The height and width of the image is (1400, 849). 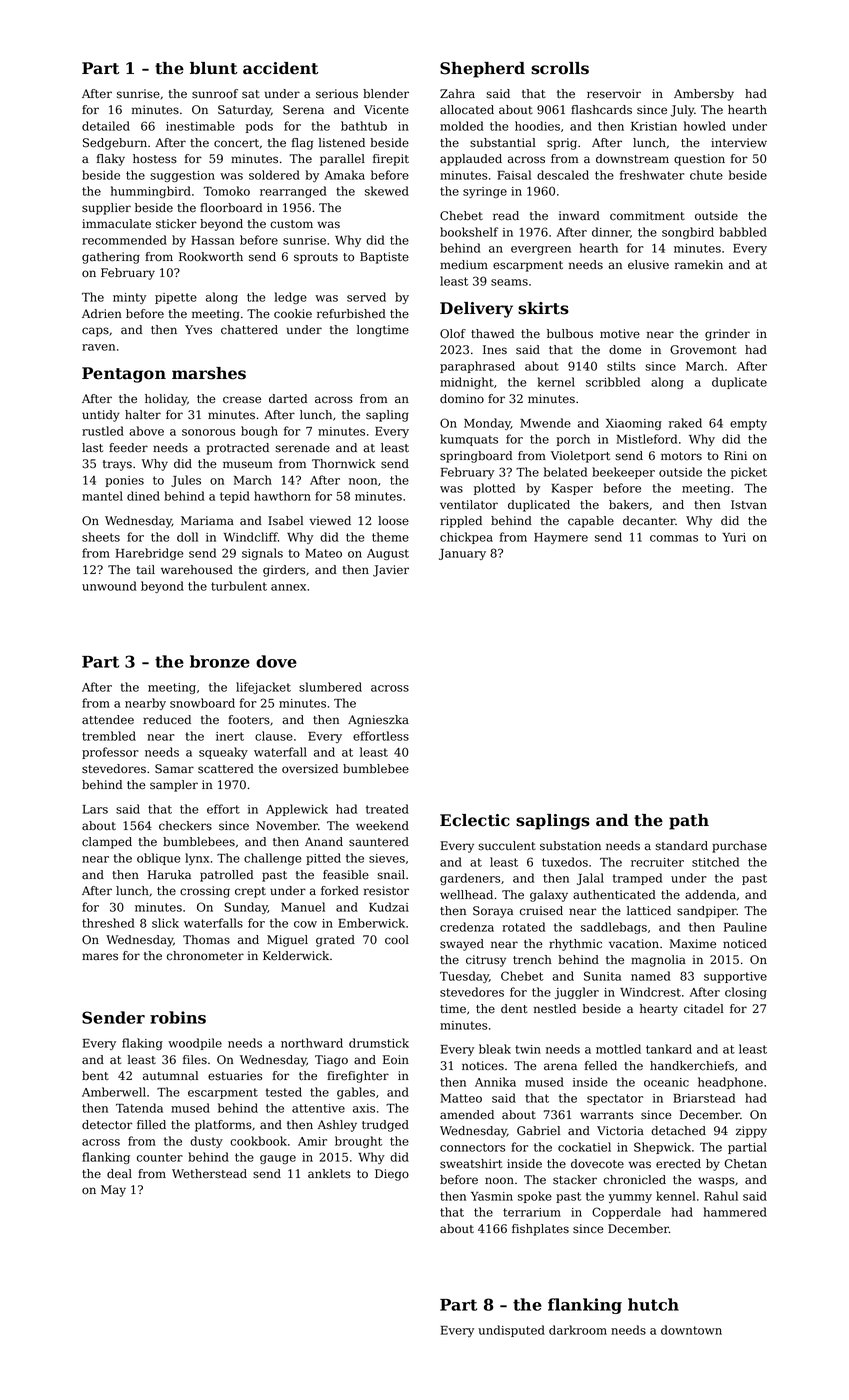 I want to click on blunt, so click(x=213, y=68).
